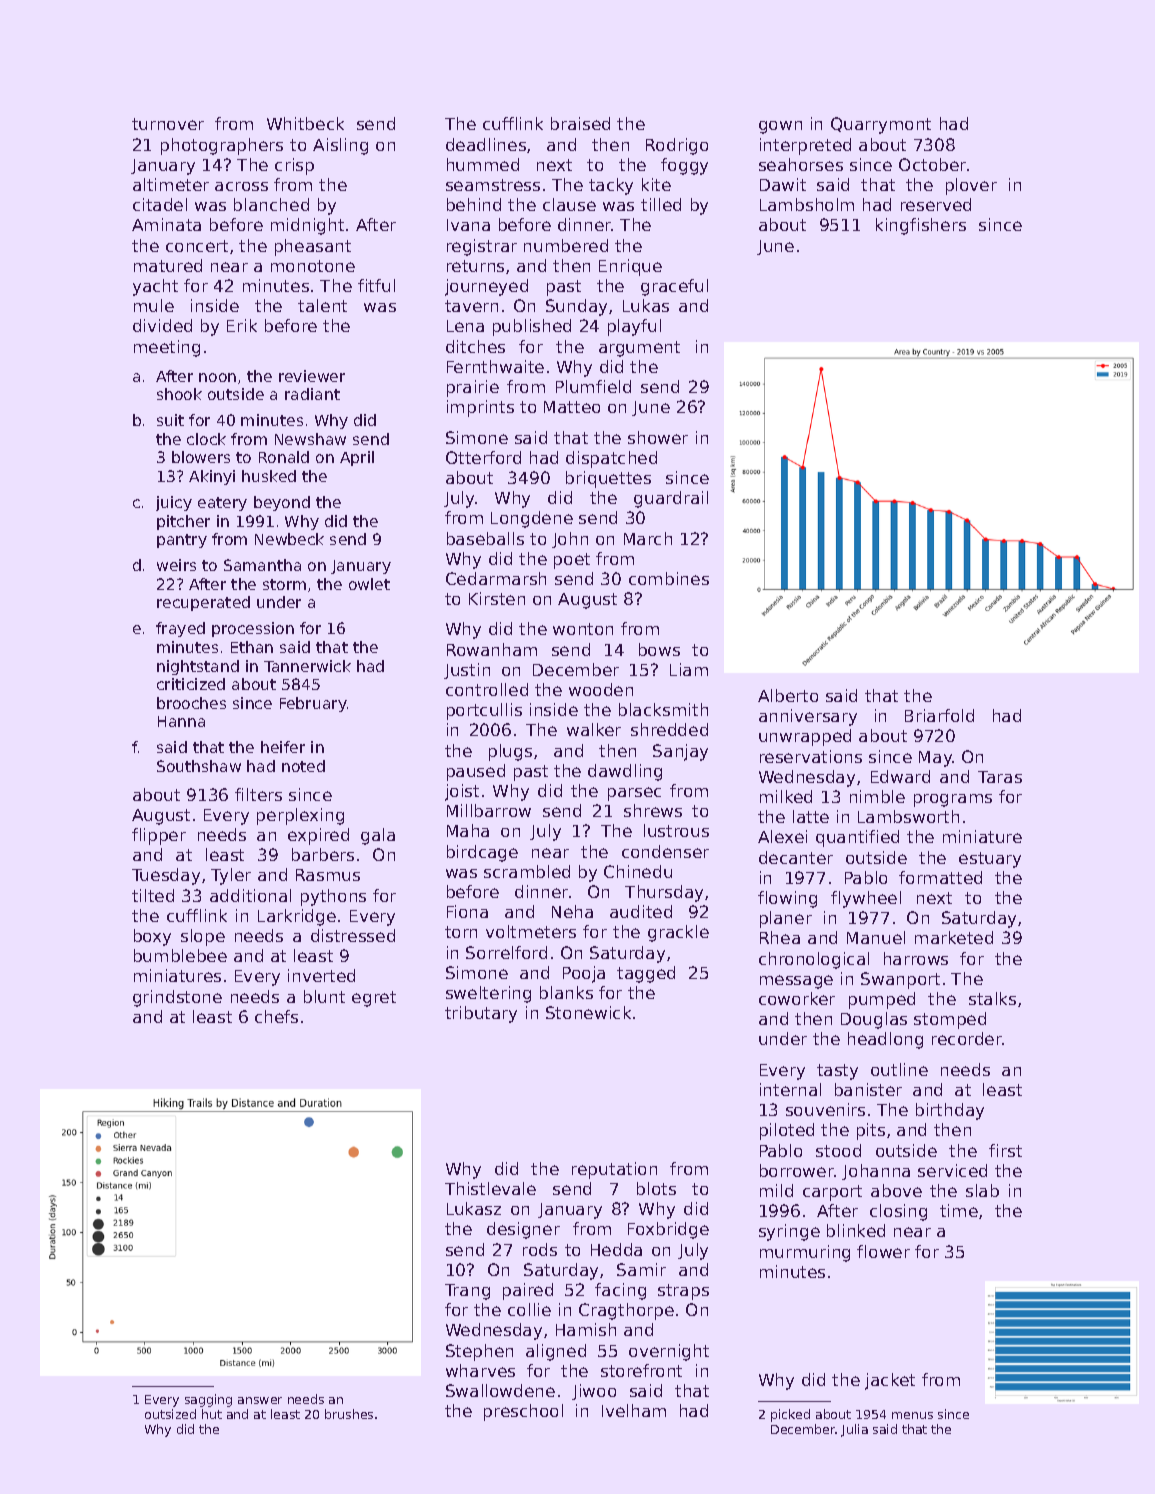 The image size is (1155, 1494). Describe the element at coordinates (483, 457) in the image. I see `Otterford` at that location.
